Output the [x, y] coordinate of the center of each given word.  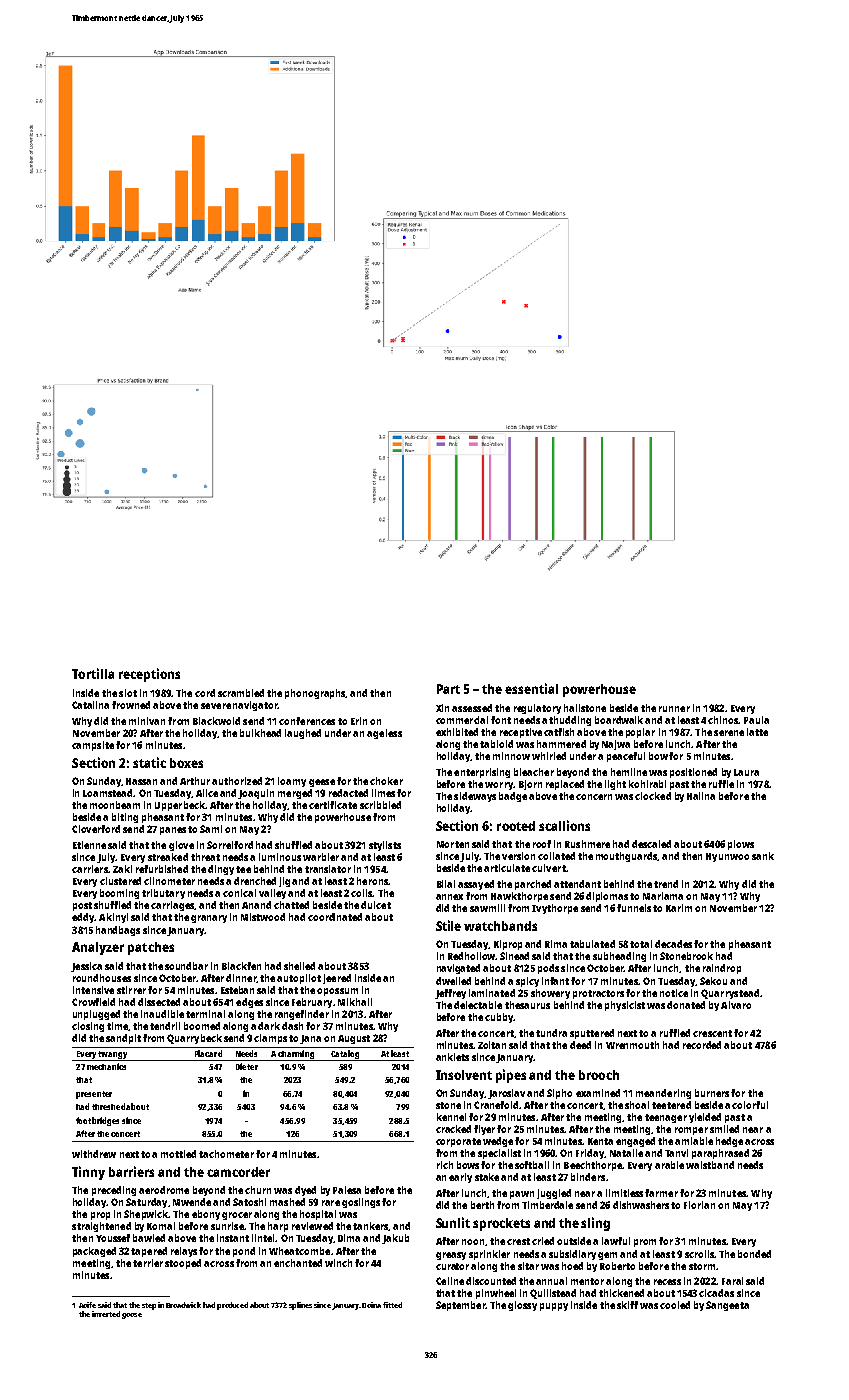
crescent [712, 1033]
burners [712, 1093]
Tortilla [93, 673]
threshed [108, 1106]
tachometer [226, 1154]
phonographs [315, 694]
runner [674, 709]
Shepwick [146, 1215]
